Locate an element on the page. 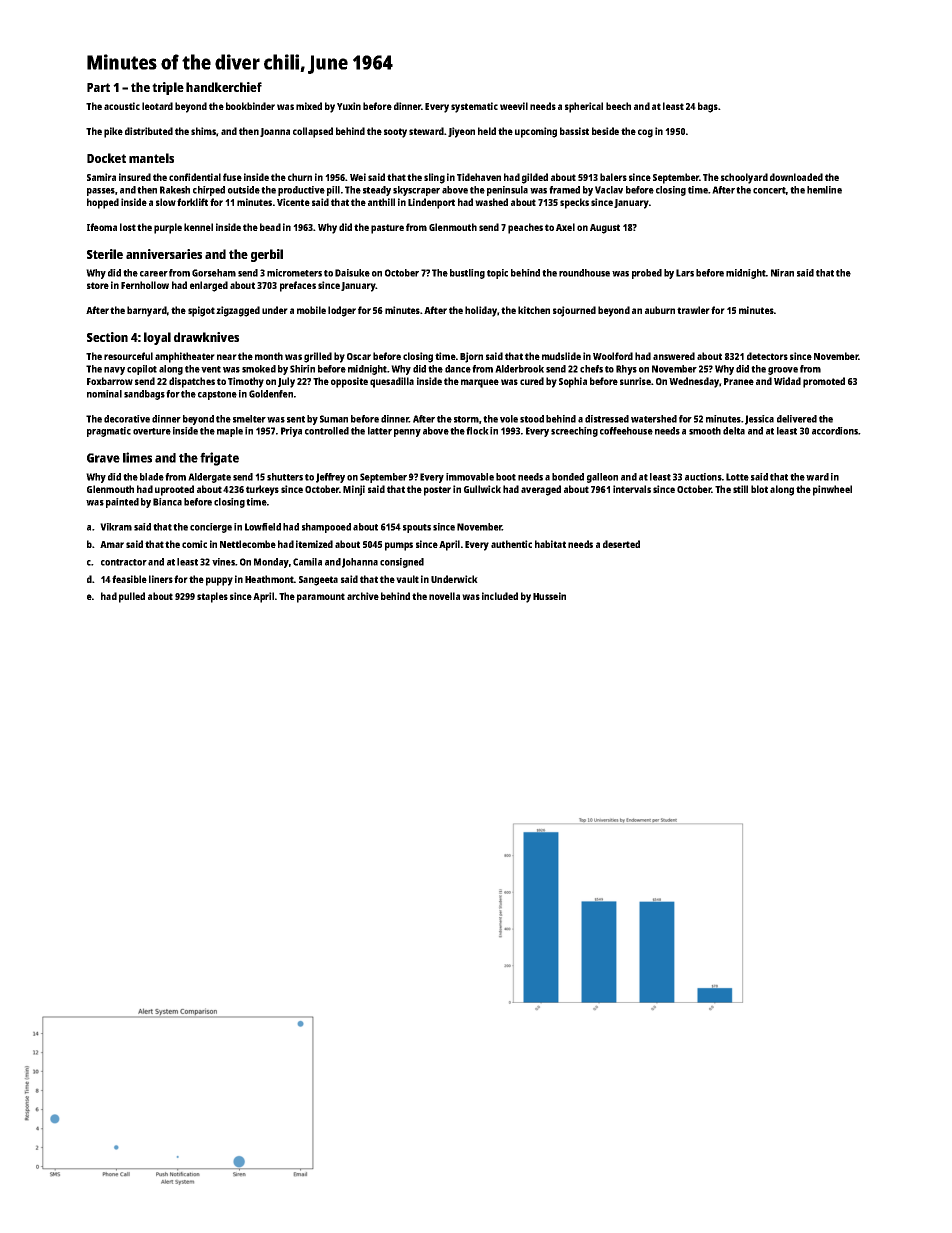  steady is located at coordinates (377, 191).
